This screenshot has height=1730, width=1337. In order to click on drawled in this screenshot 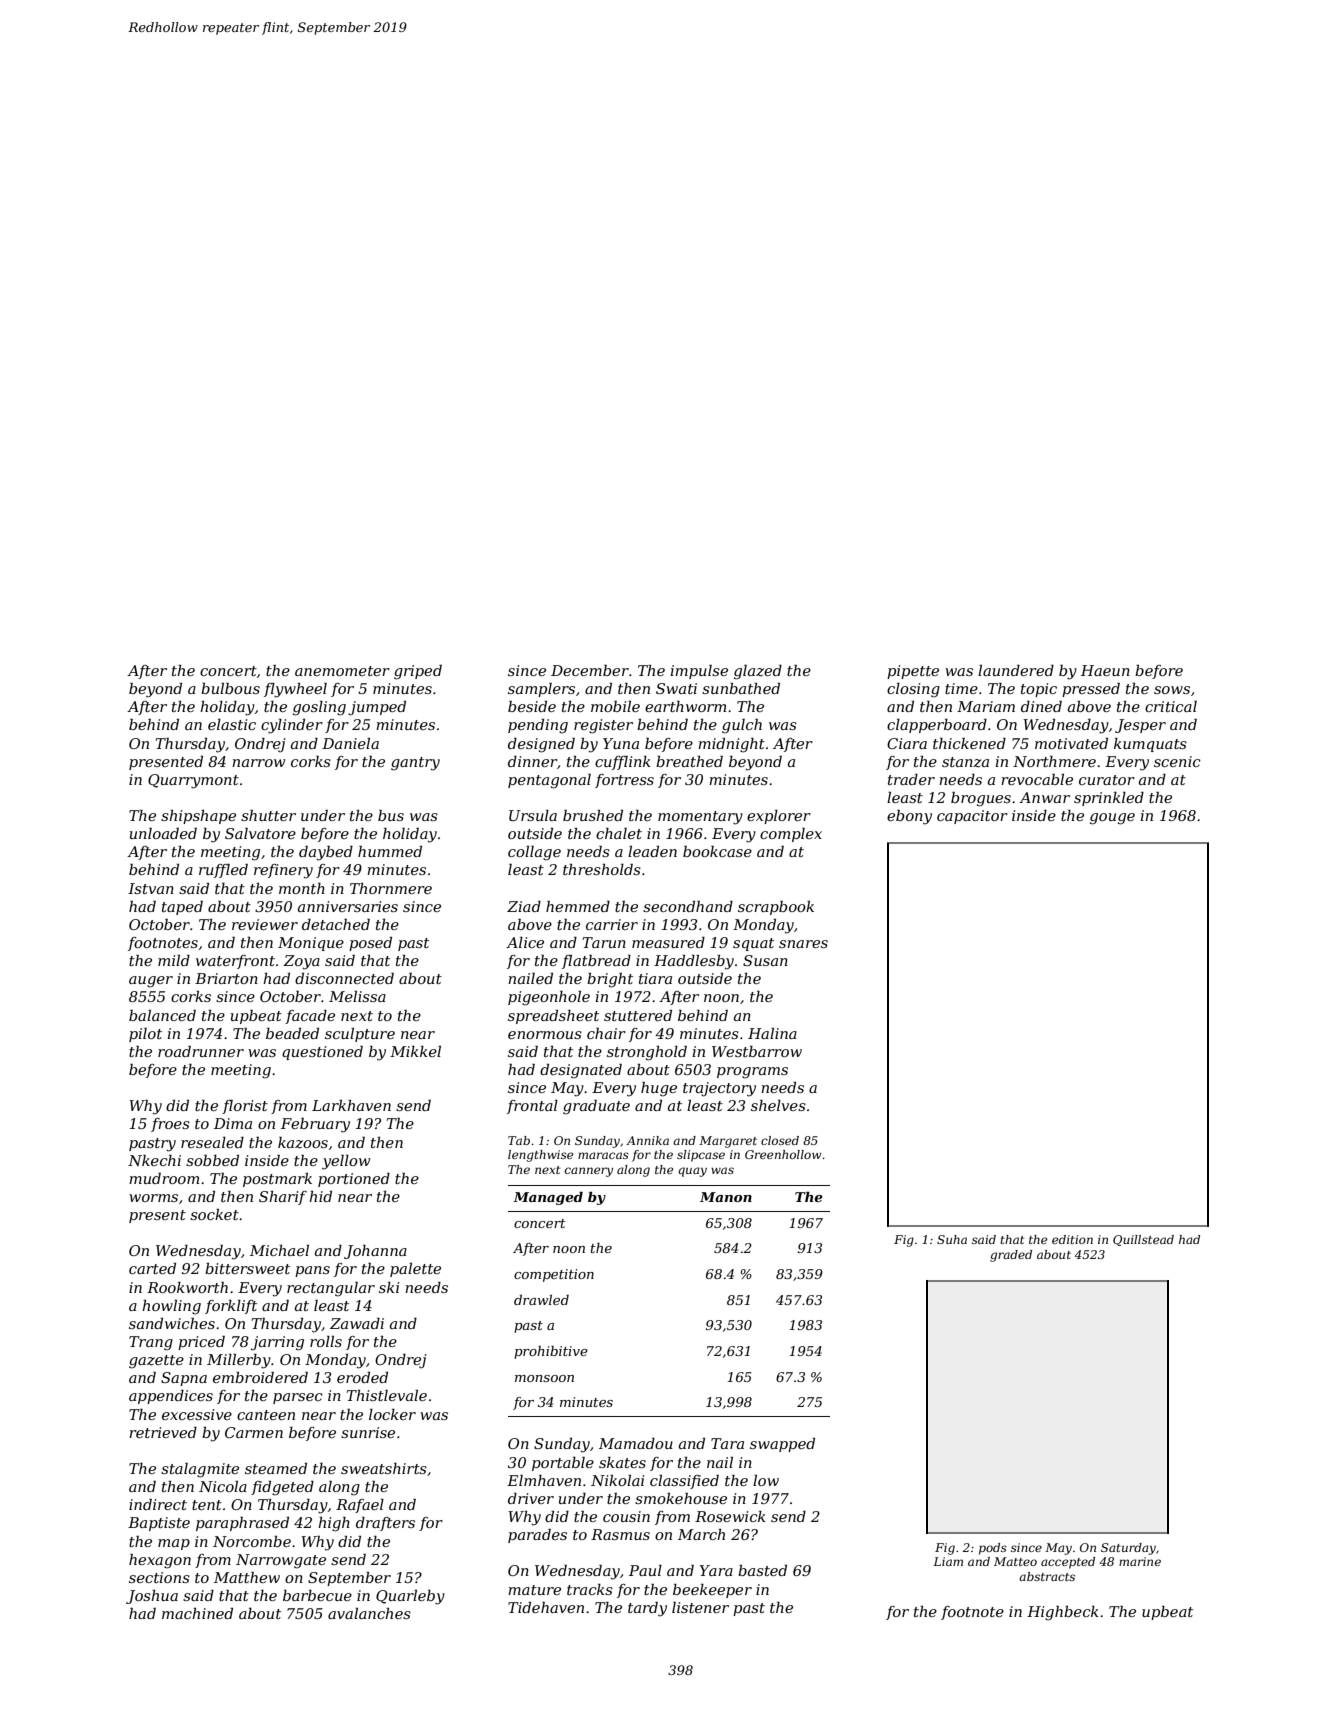, I will do `click(541, 1300)`.
